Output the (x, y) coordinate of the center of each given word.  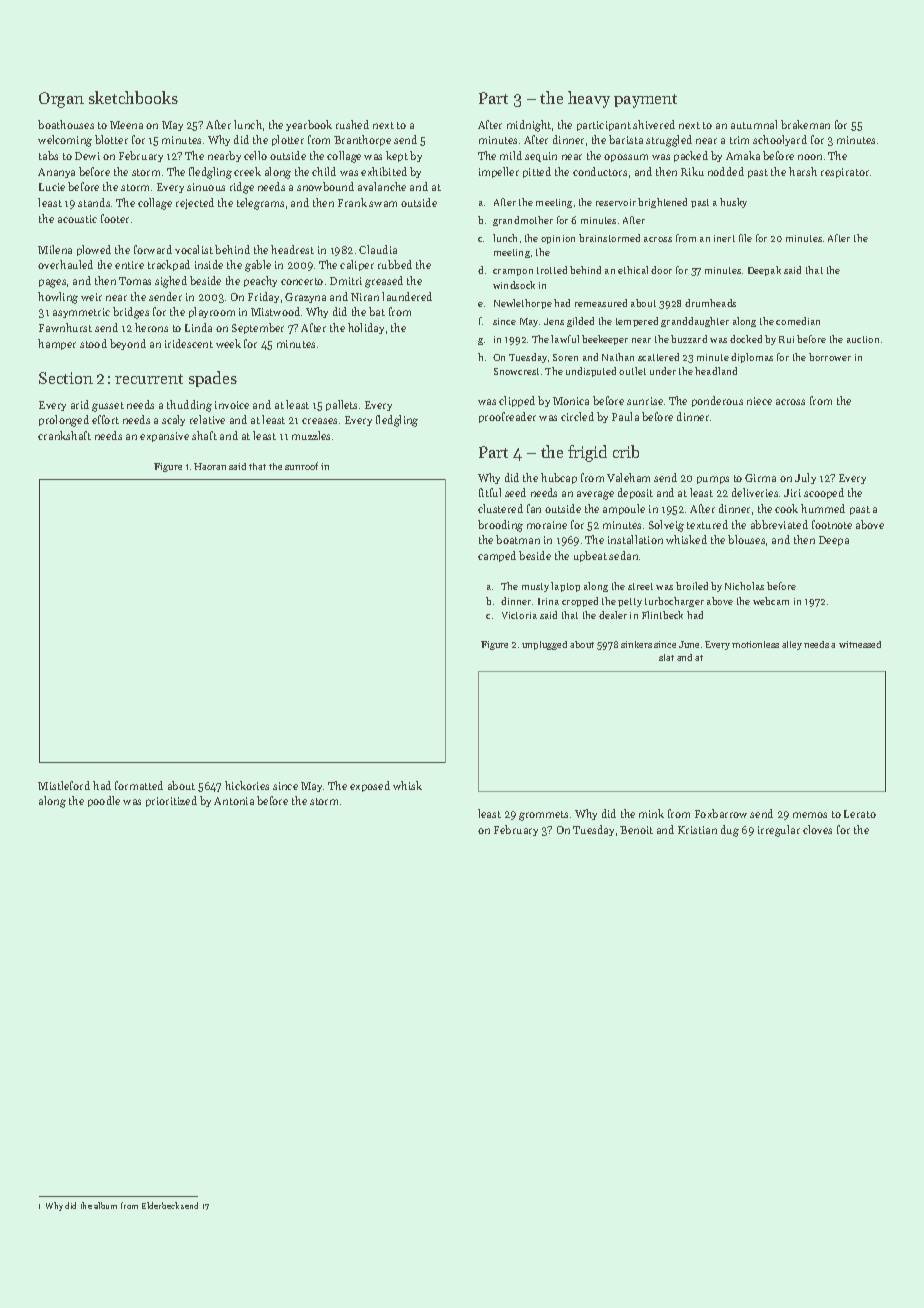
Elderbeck (160, 1205)
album (105, 1205)
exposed (370, 786)
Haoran (210, 466)
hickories (247, 785)
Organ (61, 100)
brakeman (805, 124)
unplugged (544, 645)
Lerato (860, 814)
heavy (589, 99)
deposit (635, 493)
